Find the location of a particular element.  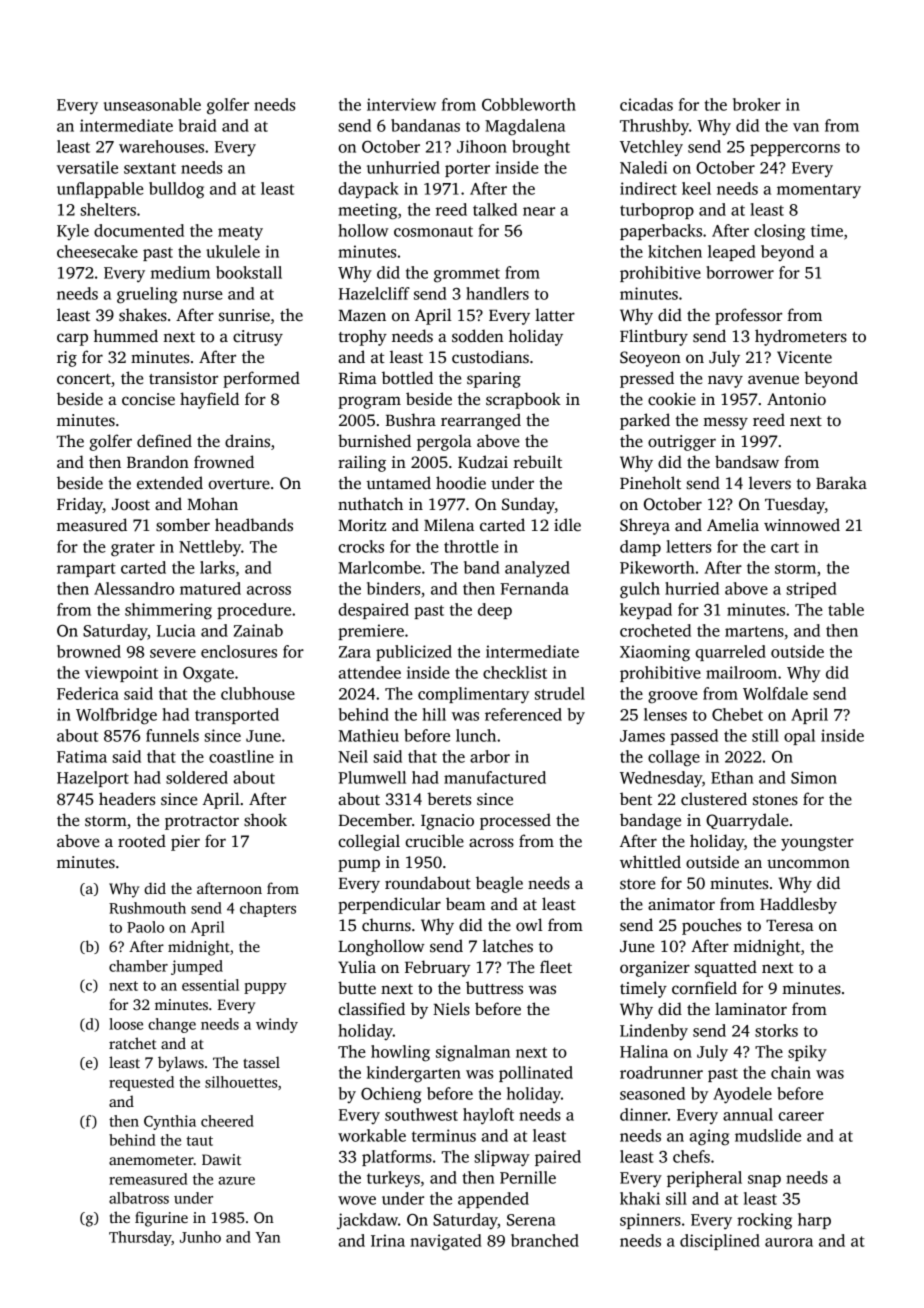

letters is located at coordinates (688, 546).
